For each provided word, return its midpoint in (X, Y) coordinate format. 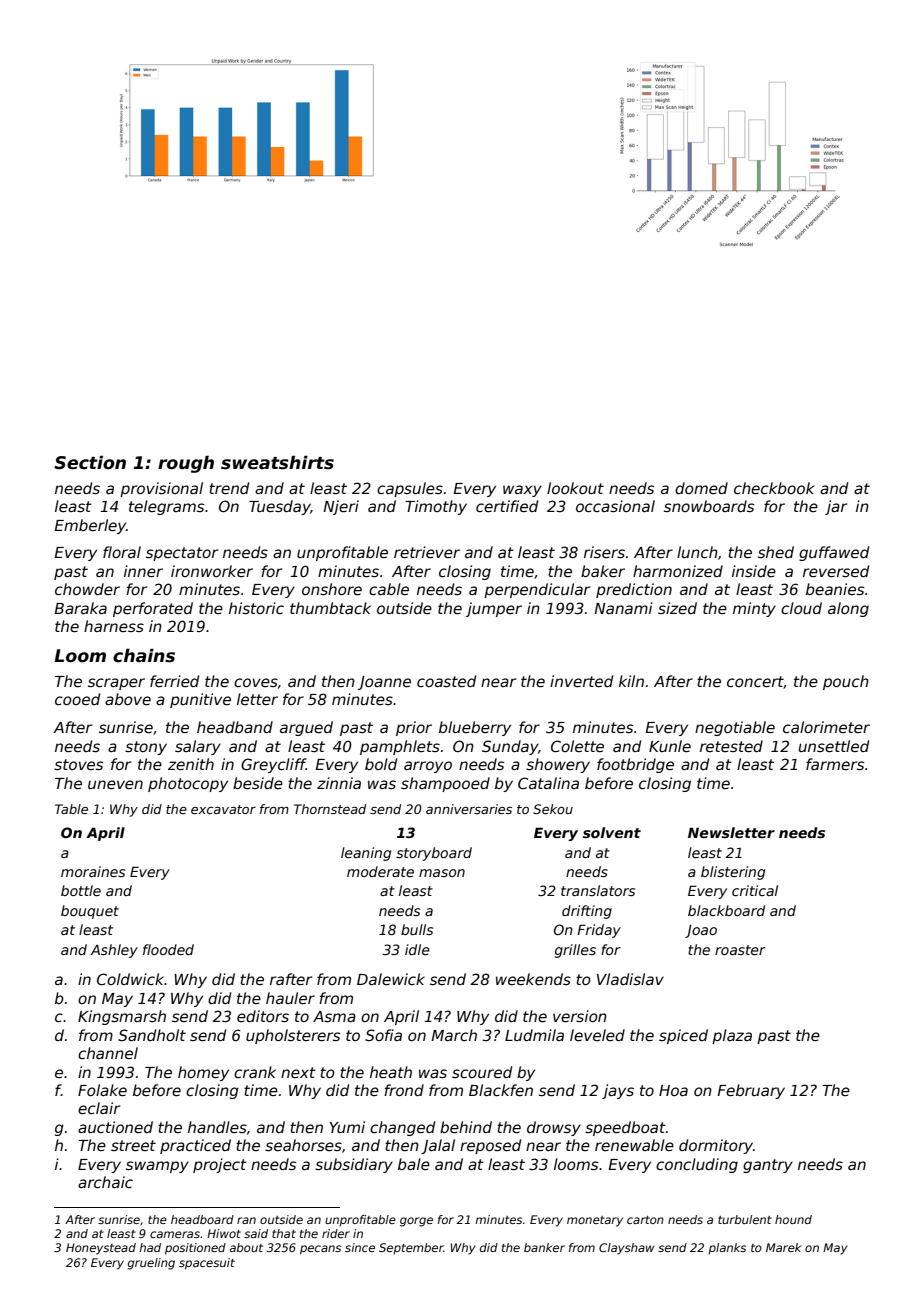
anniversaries (469, 809)
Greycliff (273, 765)
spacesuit (207, 1264)
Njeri (341, 507)
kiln (631, 681)
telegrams (166, 507)
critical (755, 890)
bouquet (90, 912)
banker (544, 1247)
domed (701, 488)
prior (414, 728)
